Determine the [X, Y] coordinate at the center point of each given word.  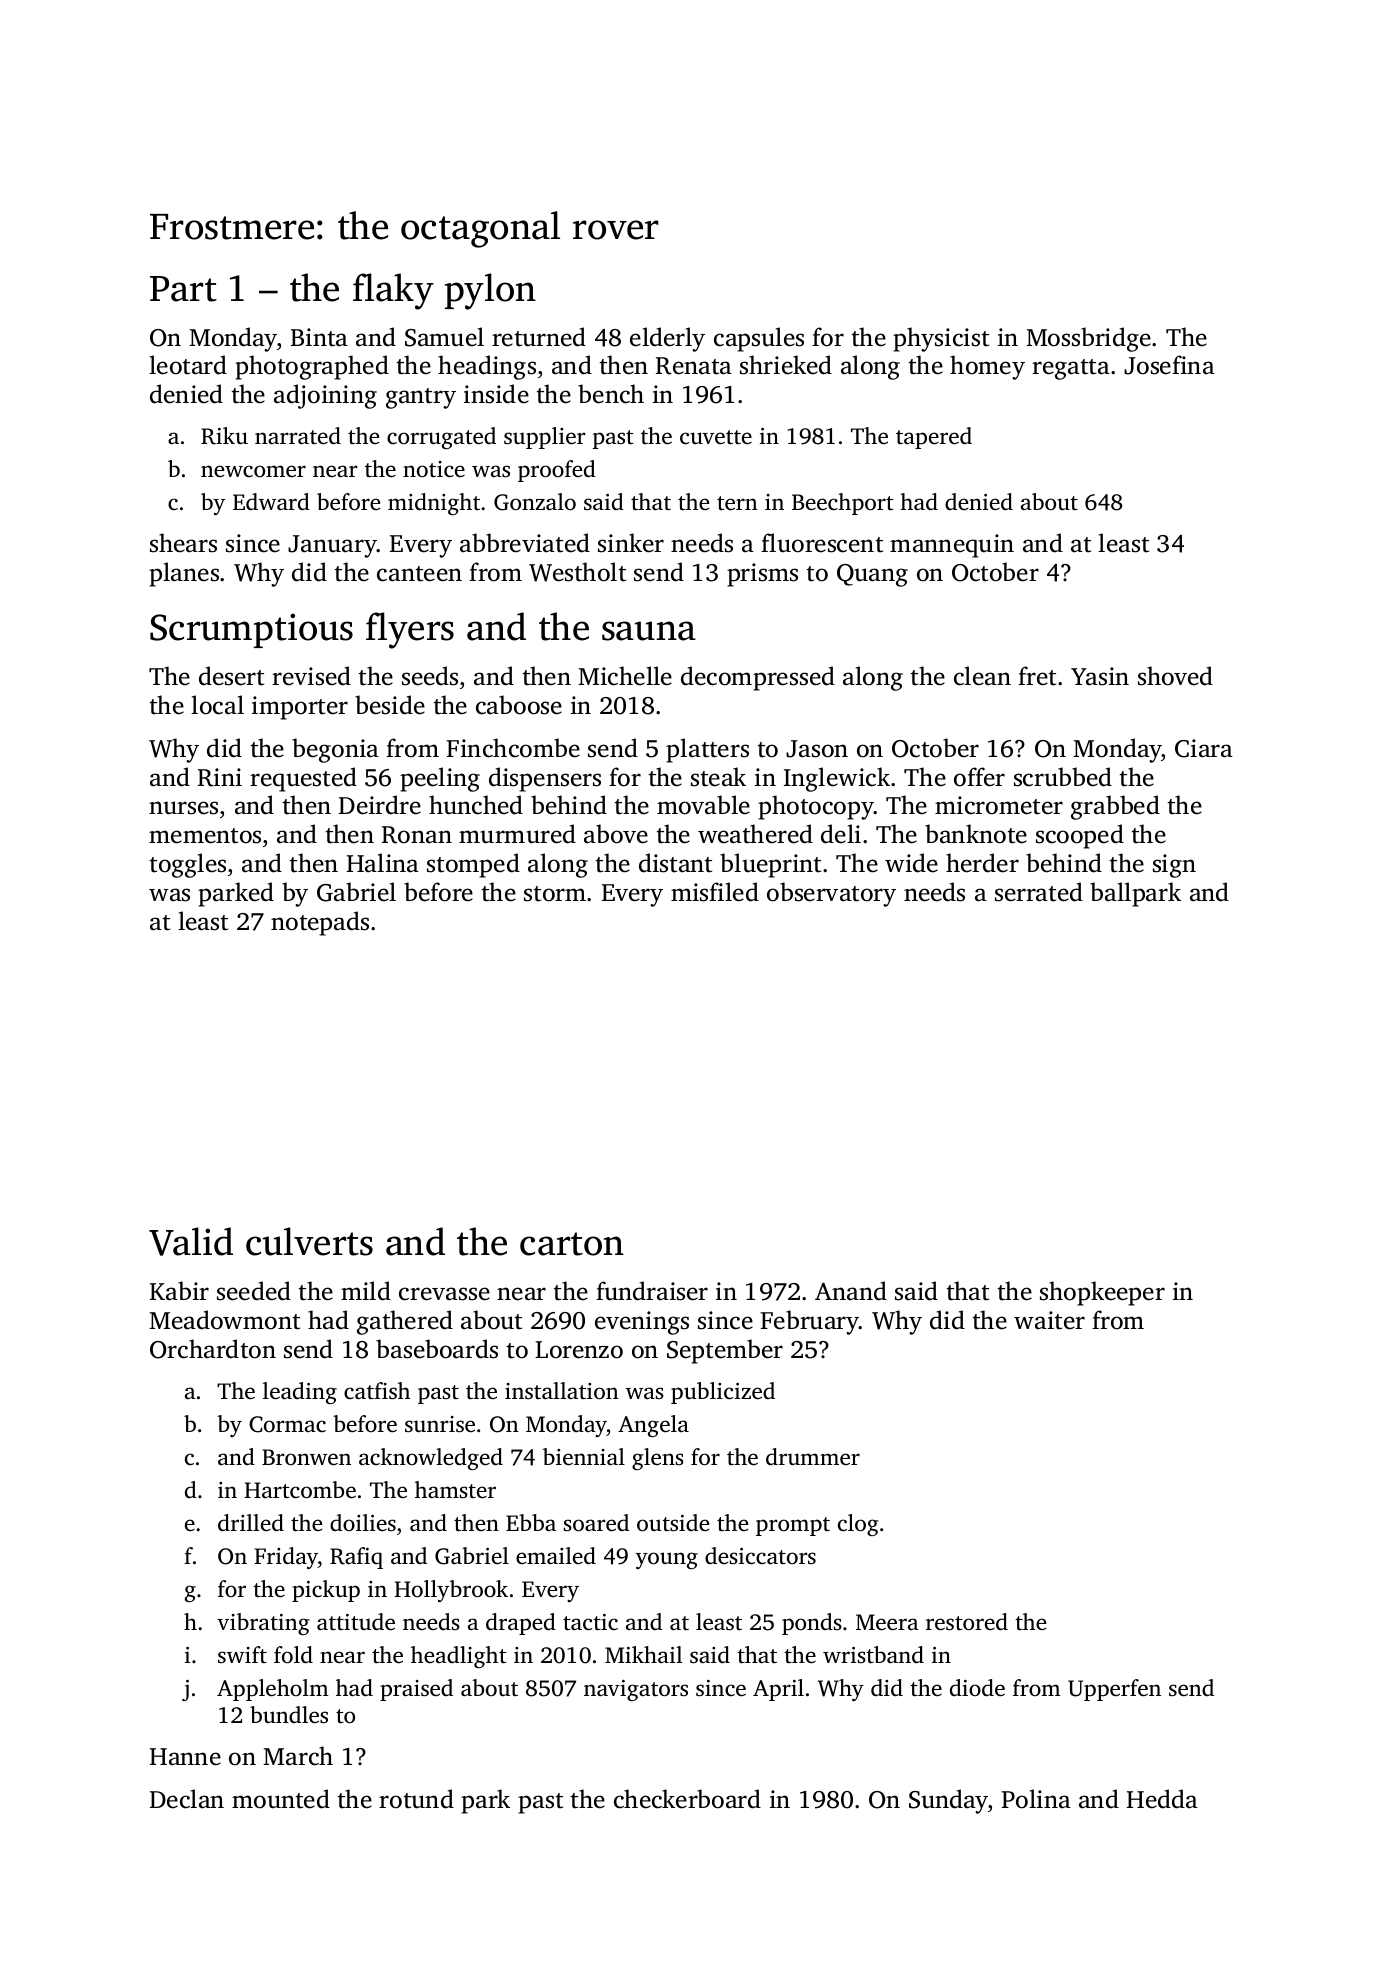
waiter [1049, 1320]
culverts [309, 1241]
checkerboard [687, 1799]
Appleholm [273, 1690]
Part [183, 289]
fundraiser [652, 1291]
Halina [383, 863]
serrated [1039, 892]
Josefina [1169, 365]
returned [539, 337]
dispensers [545, 779]
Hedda [1162, 1799]
